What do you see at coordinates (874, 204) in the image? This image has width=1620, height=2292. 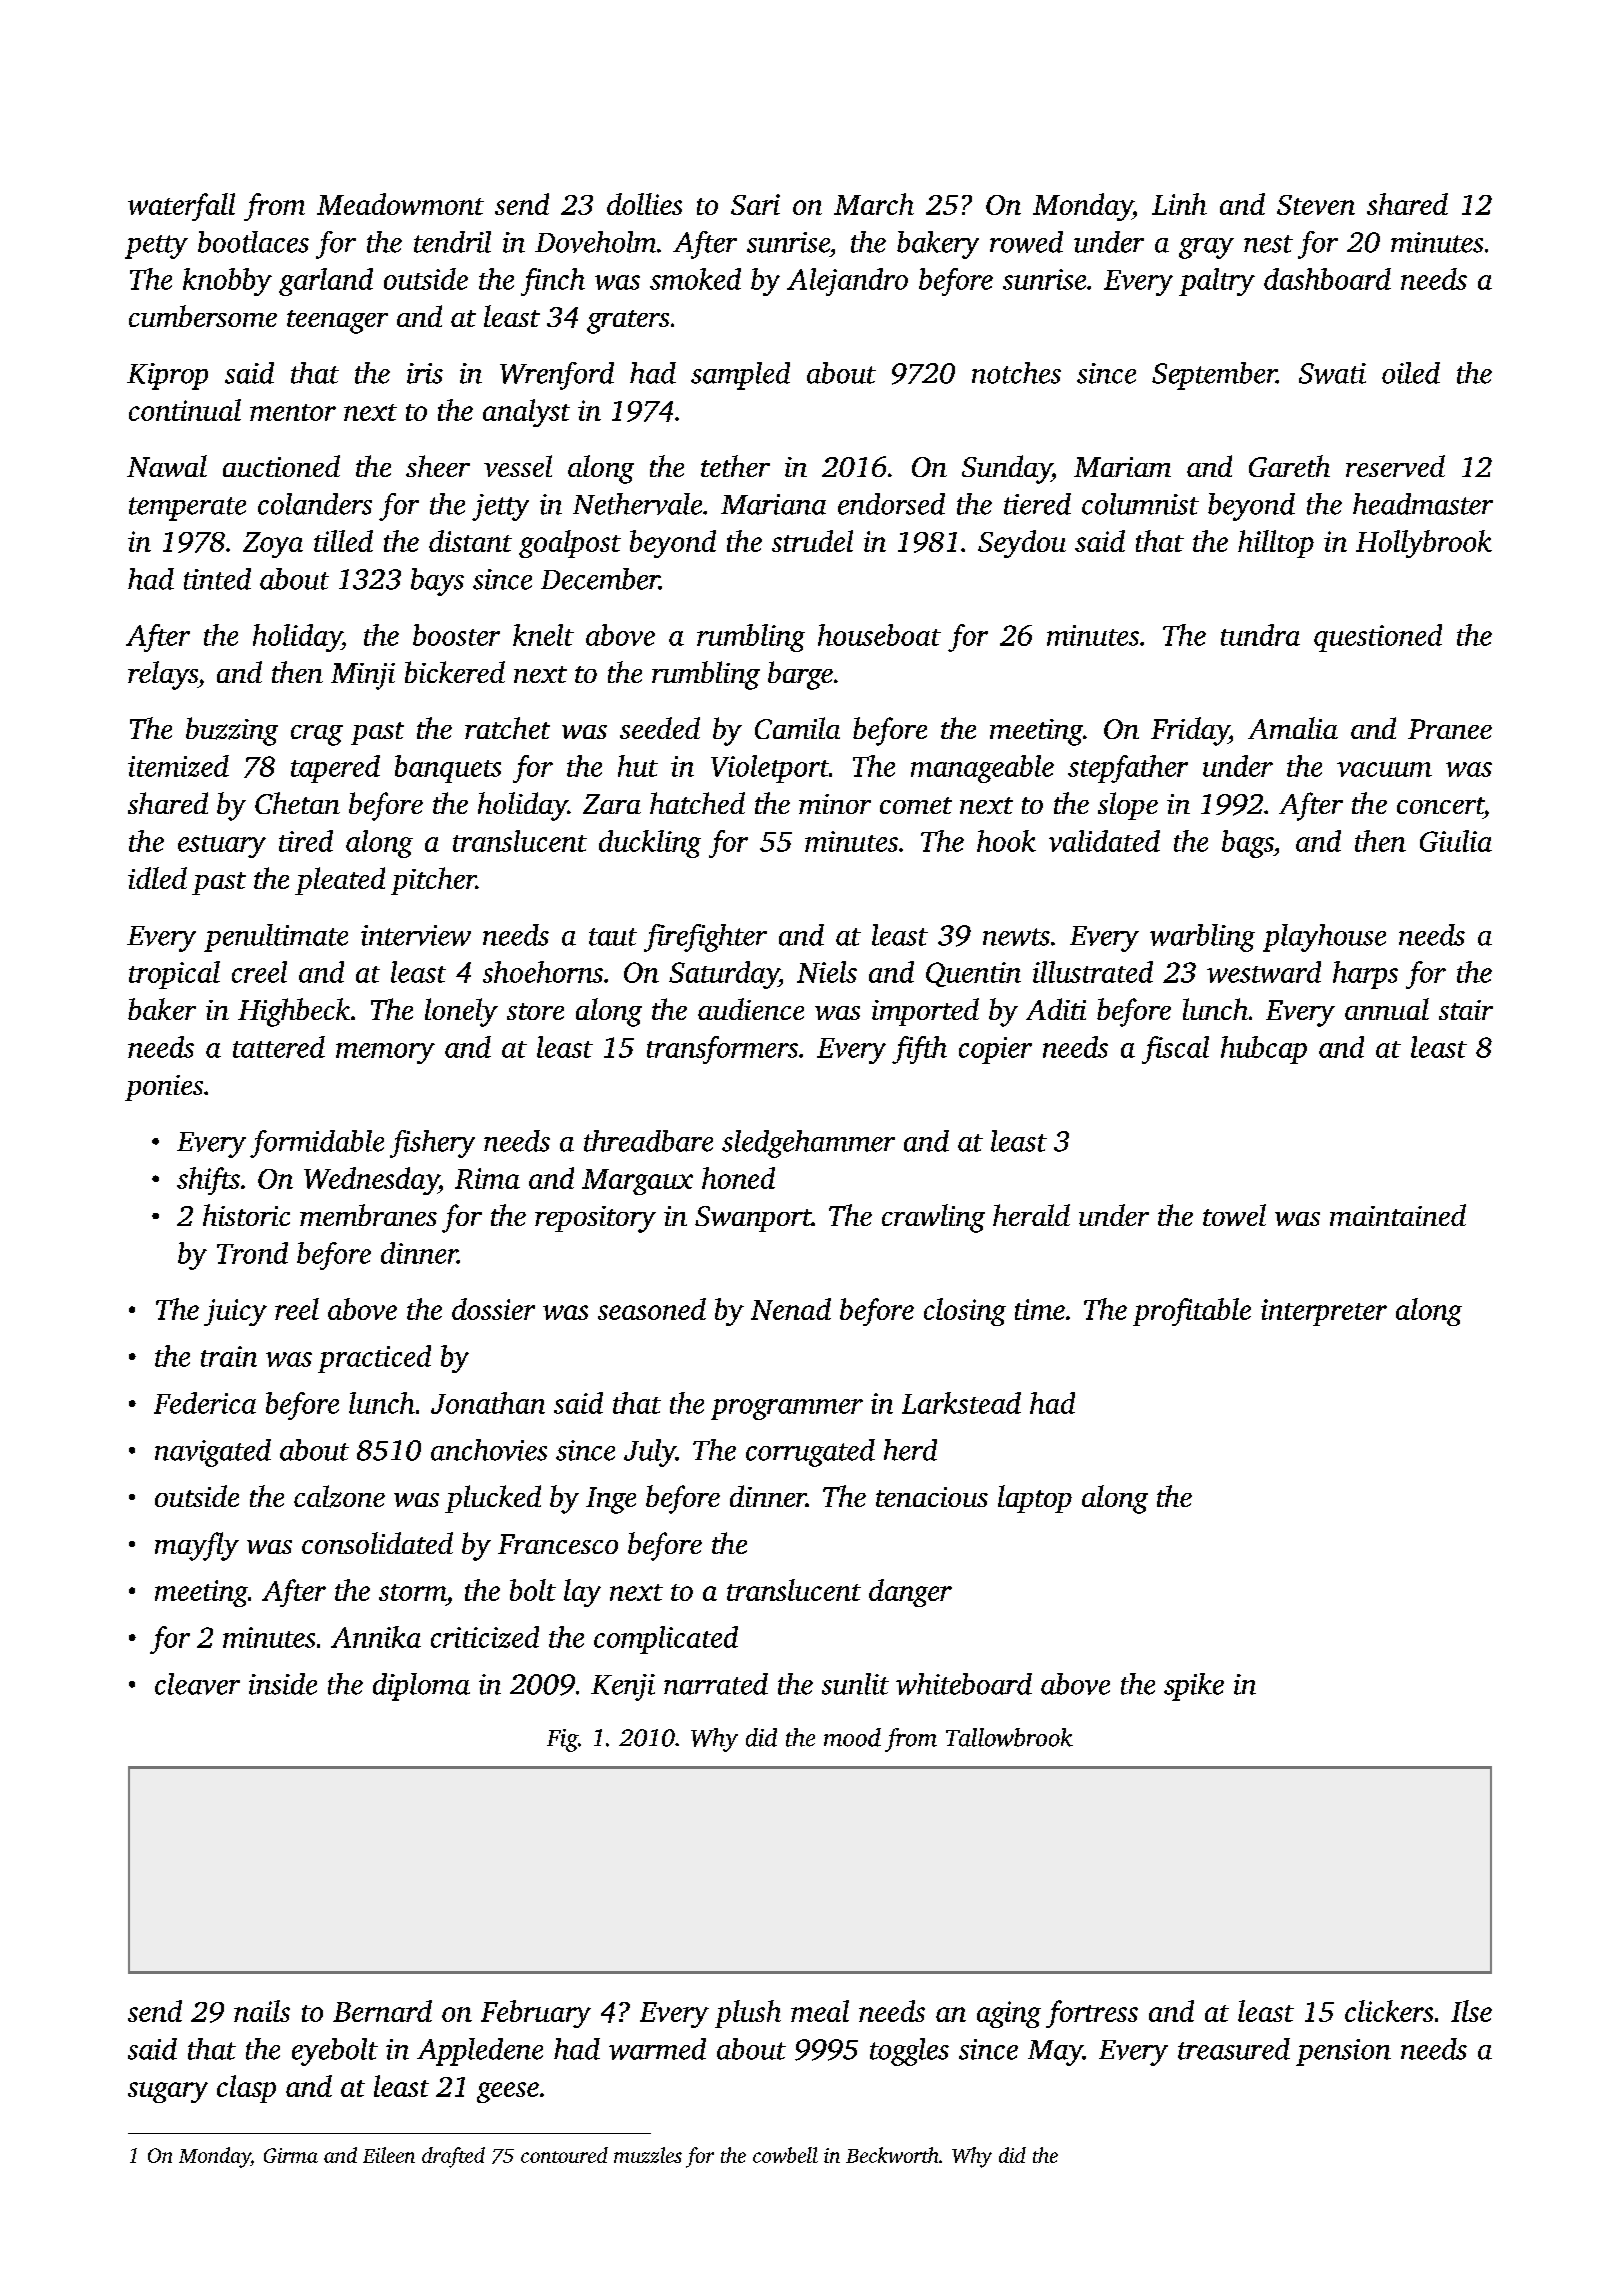 I see `March` at bounding box center [874, 204].
